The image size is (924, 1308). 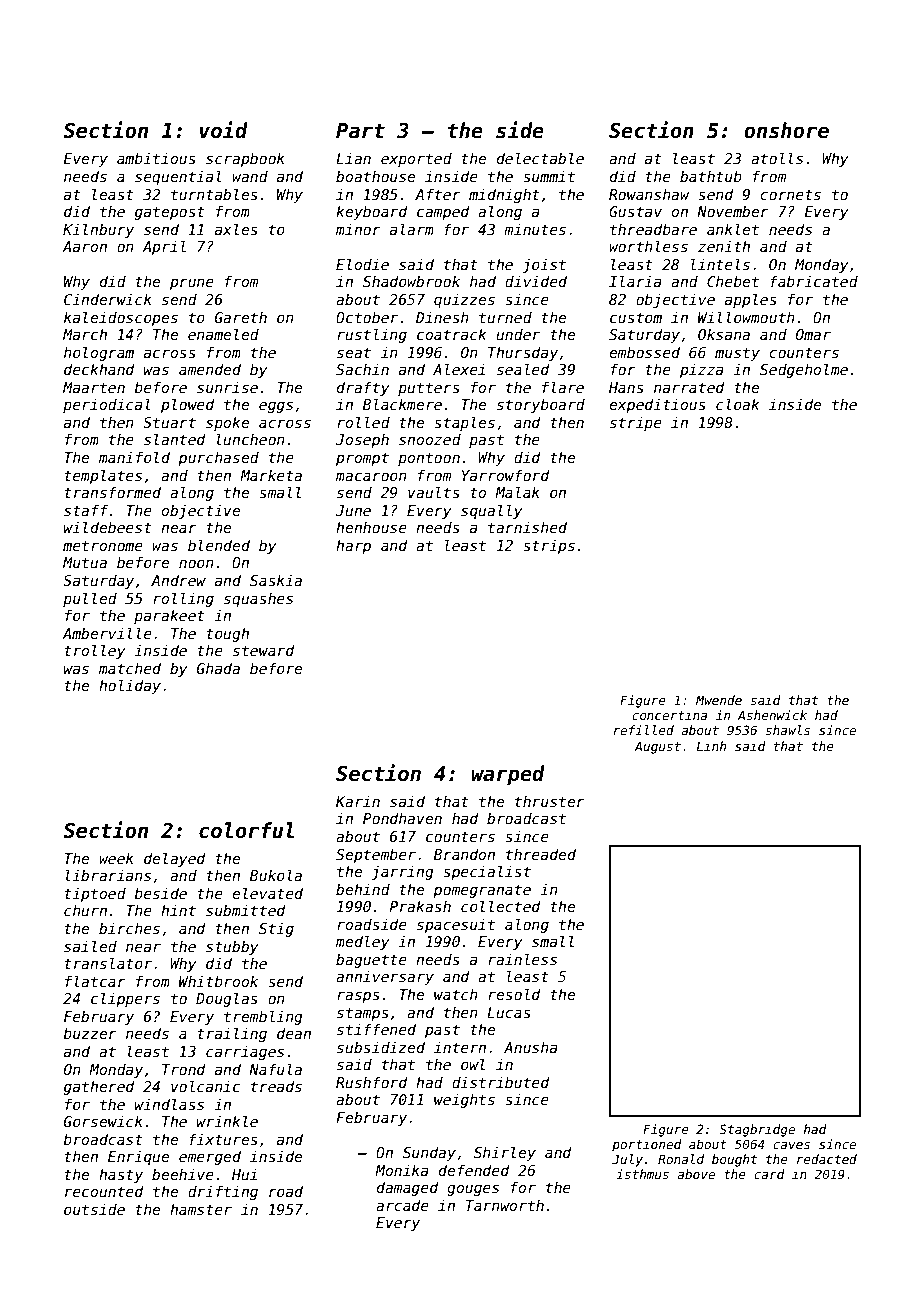 I want to click on Part, so click(x=360, y=131).
